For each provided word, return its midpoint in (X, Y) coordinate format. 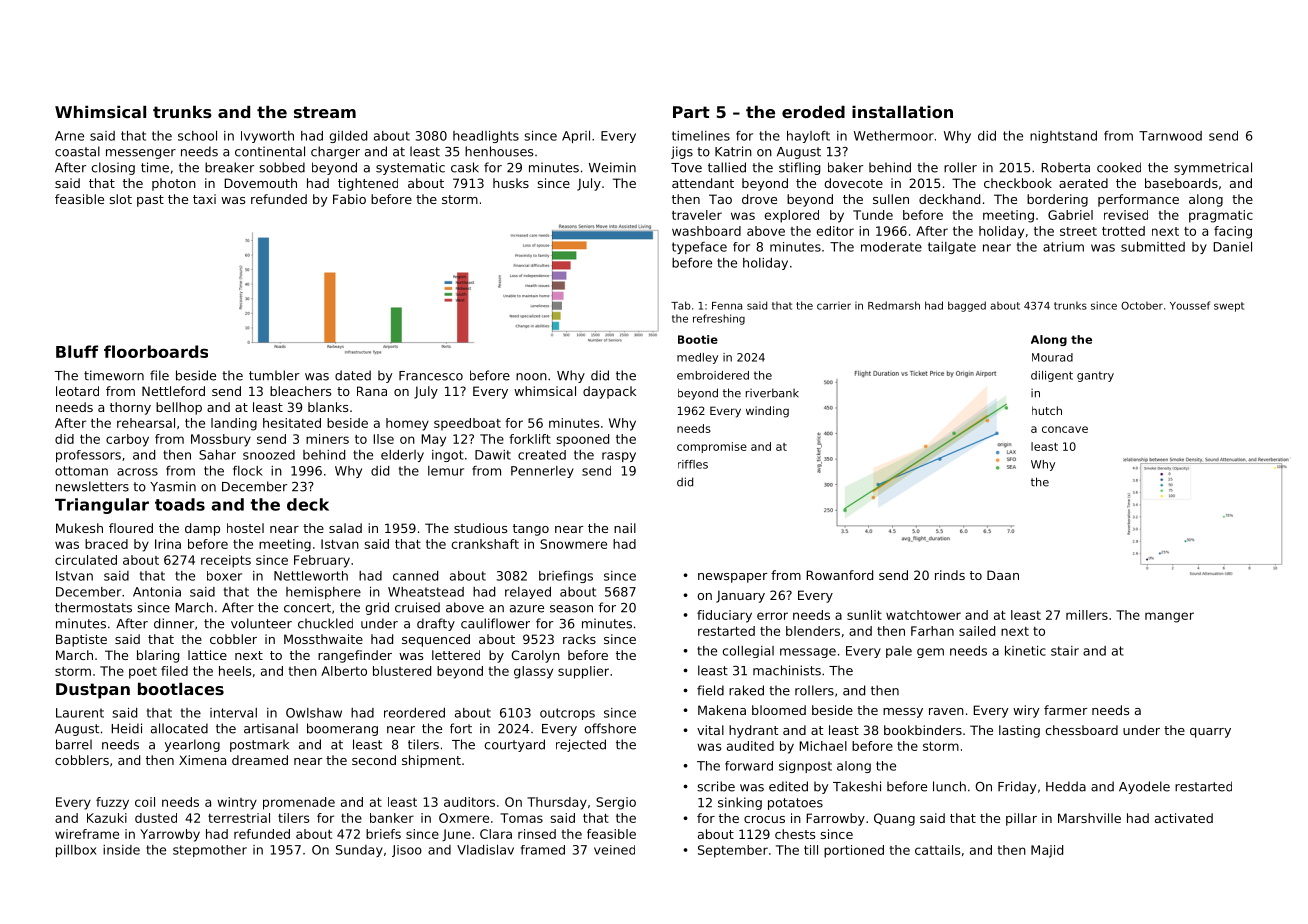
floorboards (156, 351)
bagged (967, 306)
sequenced (436, 640)
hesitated (292, 423)
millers (1087, 615)
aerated (1083, 183)
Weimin (612, 167)
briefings (566, 577)
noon (531, 377)
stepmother (210, 851)
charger (335, 152)
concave (1065, 429)
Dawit (493, 455)
